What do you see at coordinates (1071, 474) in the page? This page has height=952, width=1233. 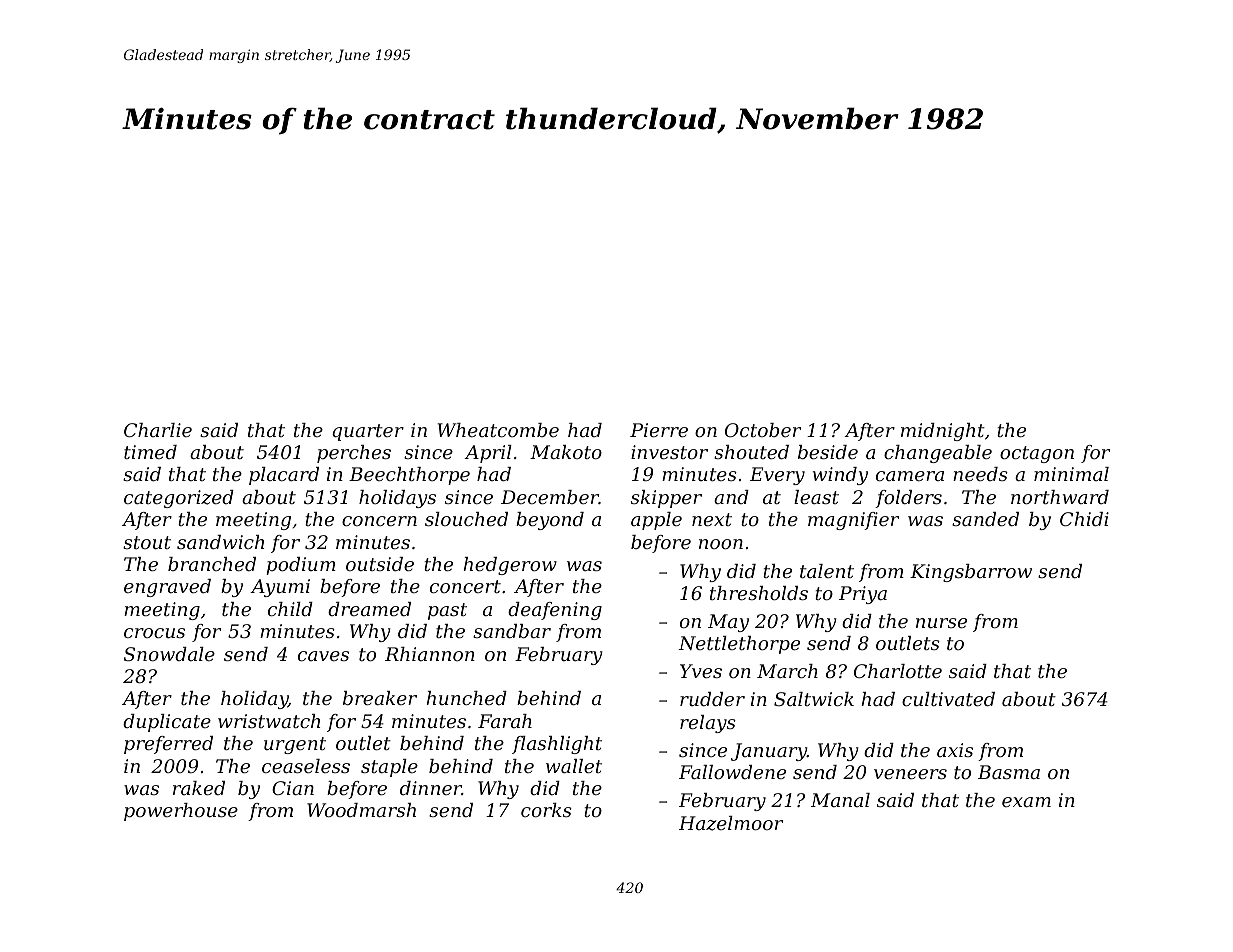 I see `minimal` at bounding box center [1071, 474].
